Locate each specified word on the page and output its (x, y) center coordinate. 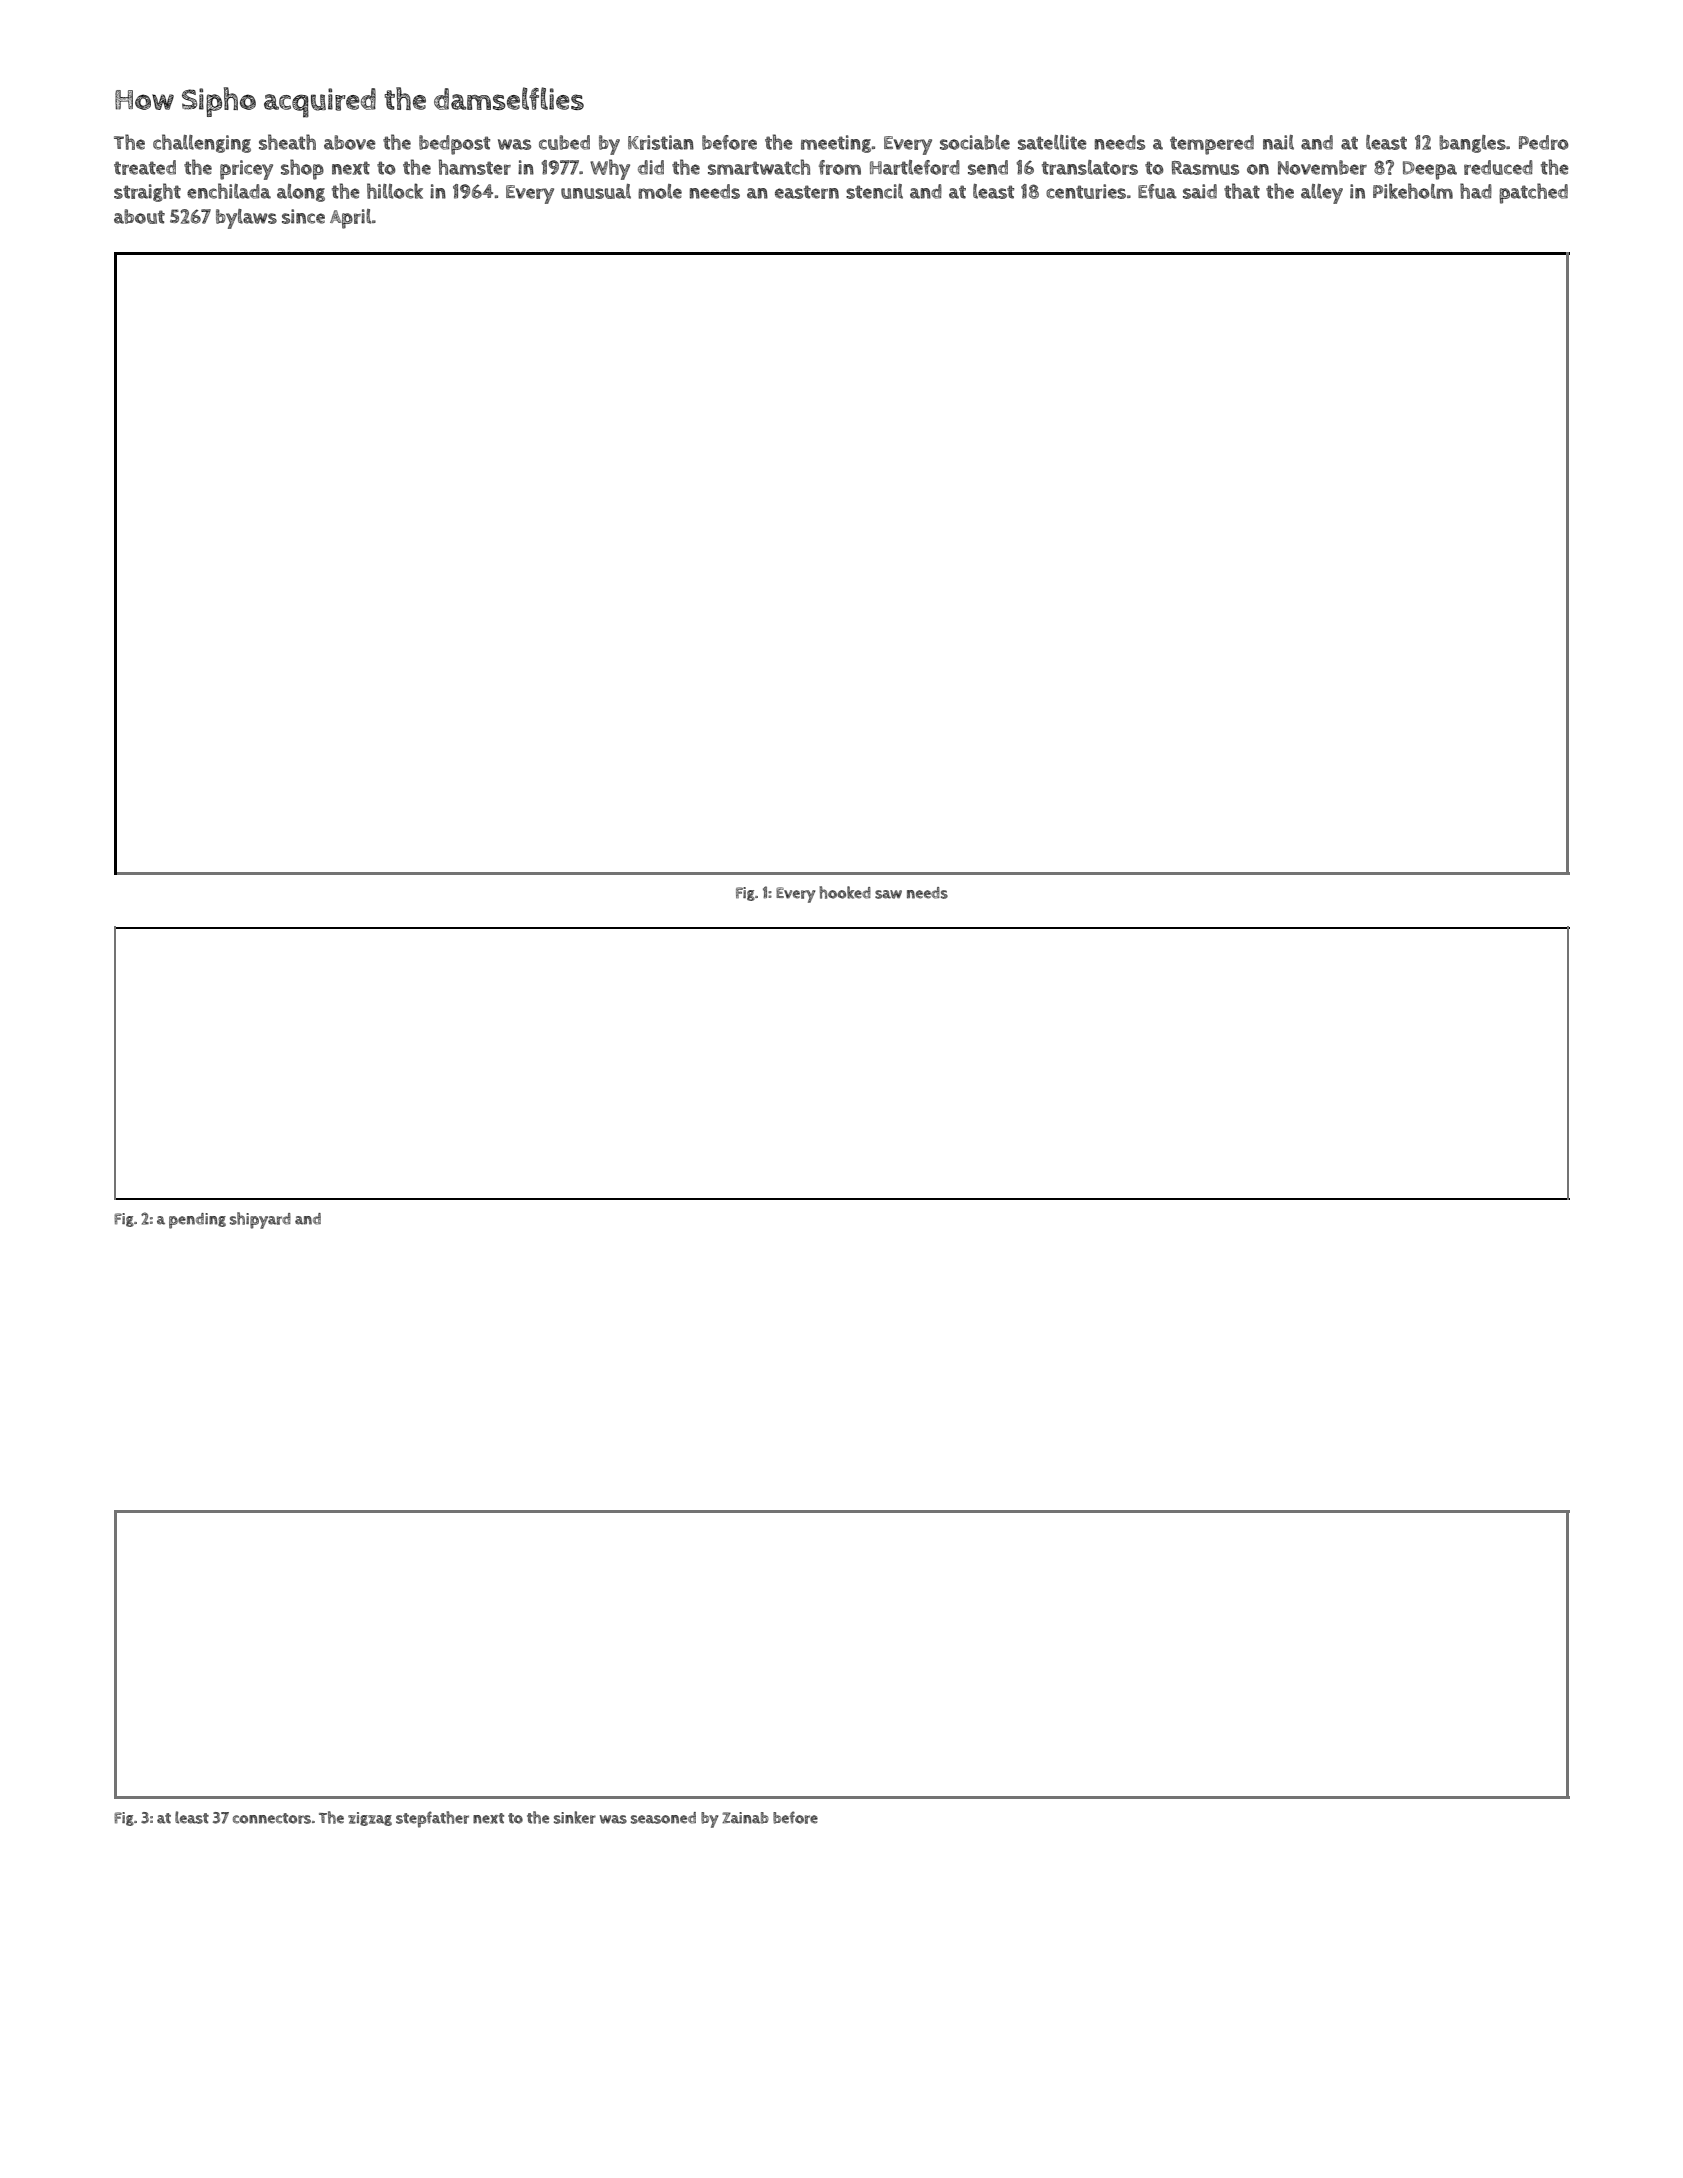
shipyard (260, 1220)
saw (888, 894)
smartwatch (759, 167)
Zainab (745, 1818)
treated (145, 167)
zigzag (370, 1819)
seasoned (663, 1818)
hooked (845, 892)
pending (197, 1221)
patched (1533, 193)
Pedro (1544, 142)
